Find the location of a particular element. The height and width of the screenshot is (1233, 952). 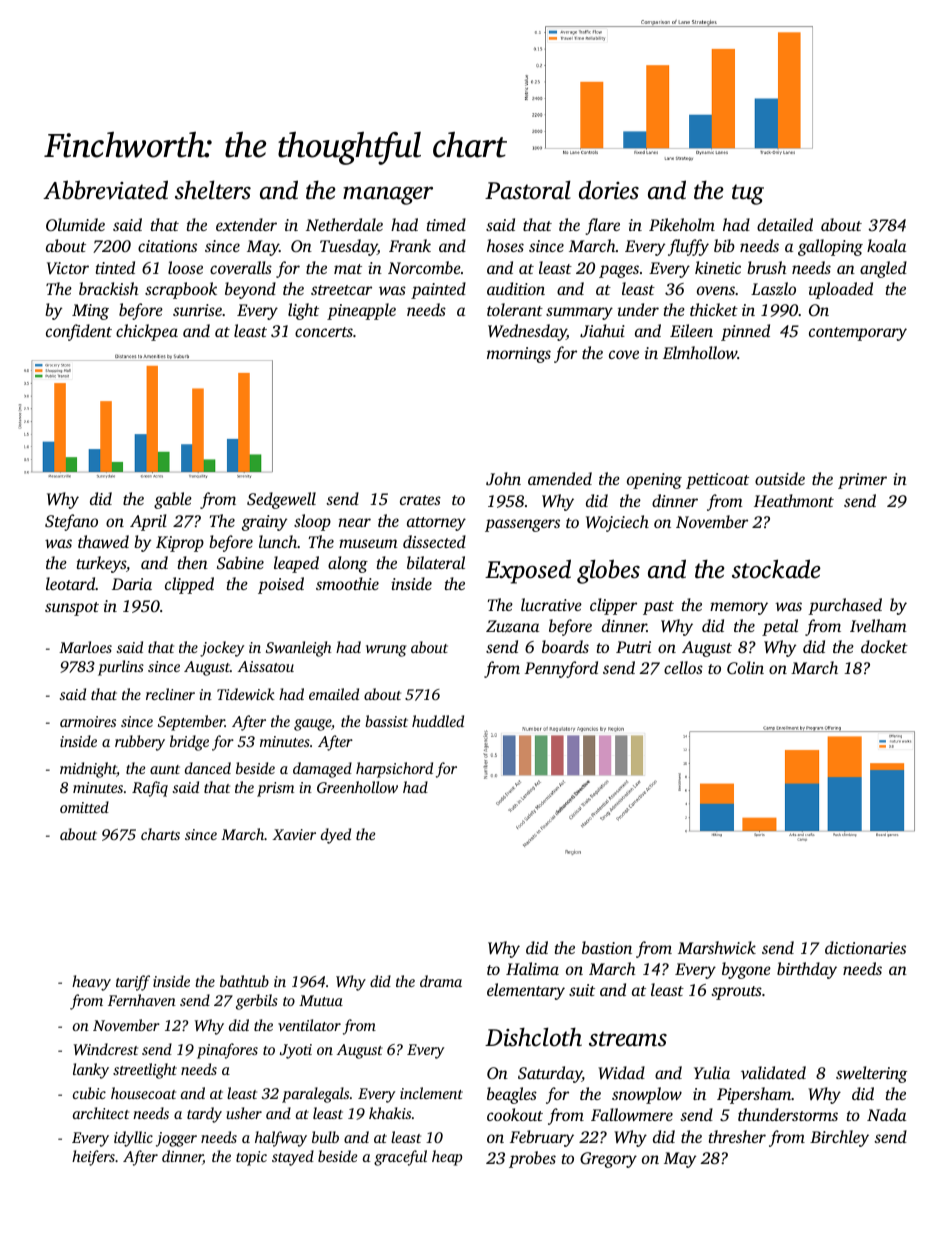

graceful is located at coordinates (400, 1158).
